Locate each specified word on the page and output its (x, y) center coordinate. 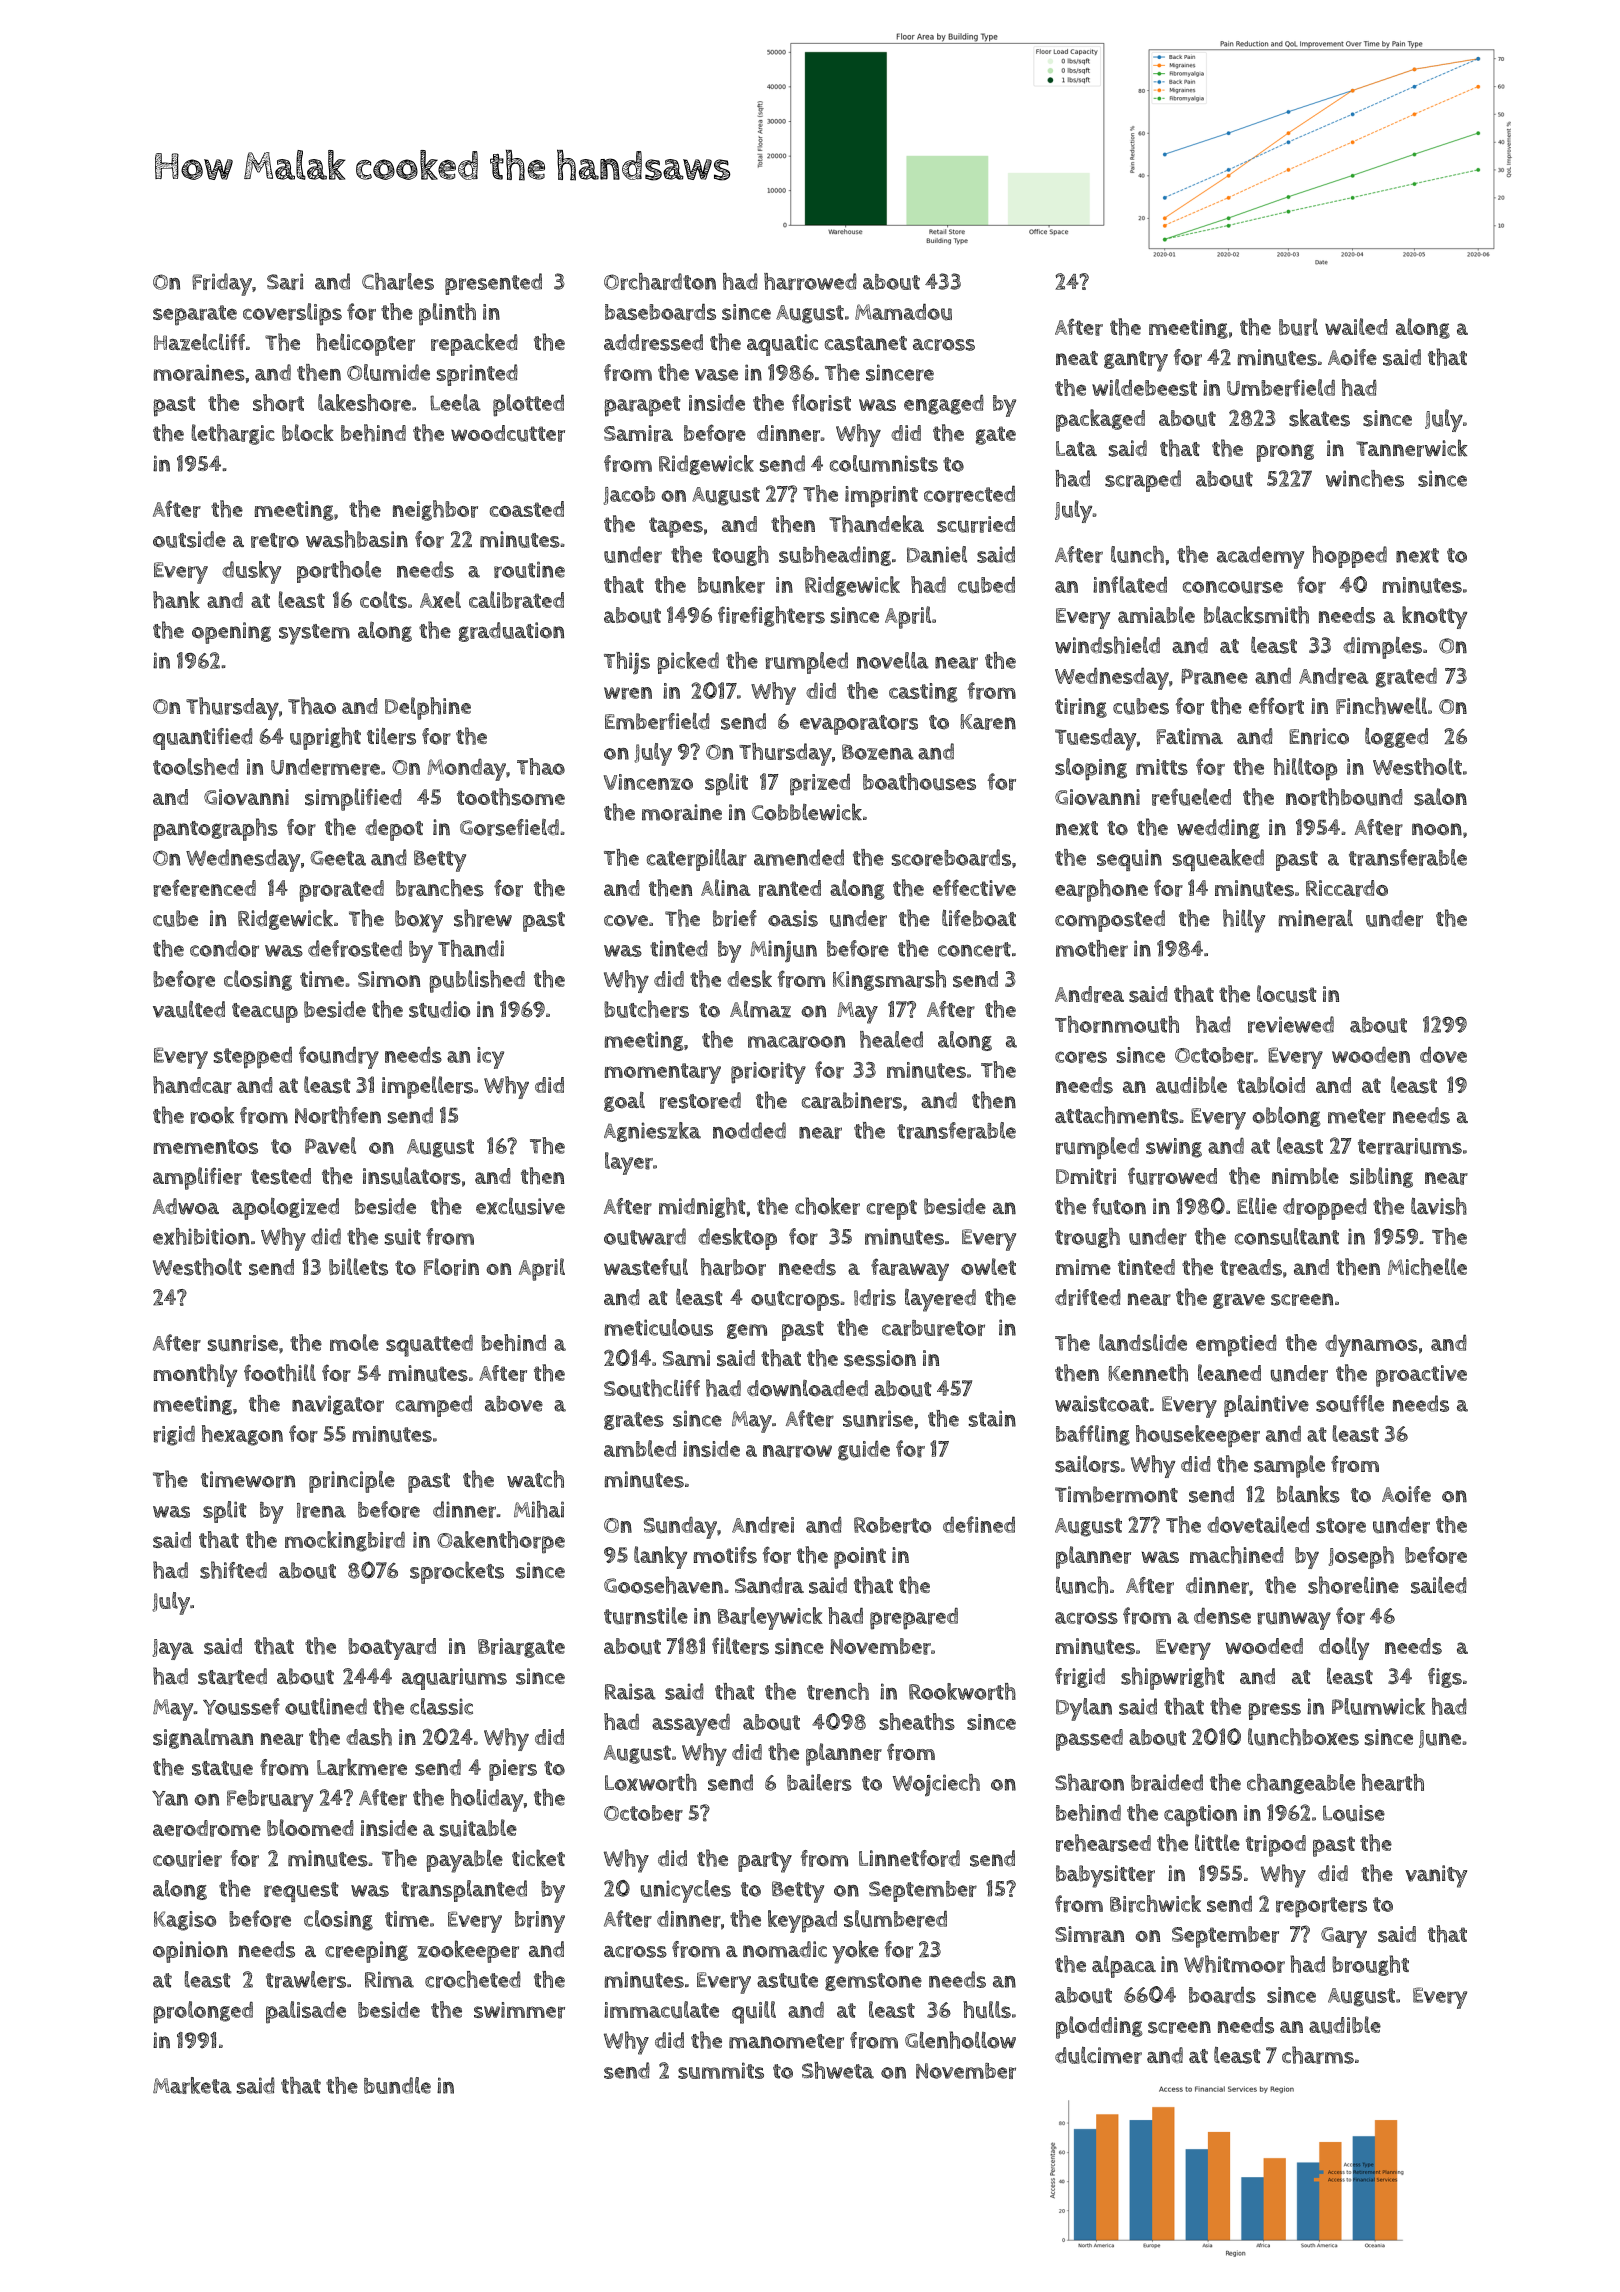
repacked (474, 344)
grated (1406, 678)
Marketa (192, 2085)
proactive (1421, 1376)
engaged (944, 405)
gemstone (873, 1982)
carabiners (852, 1100)
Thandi (471, 948)
